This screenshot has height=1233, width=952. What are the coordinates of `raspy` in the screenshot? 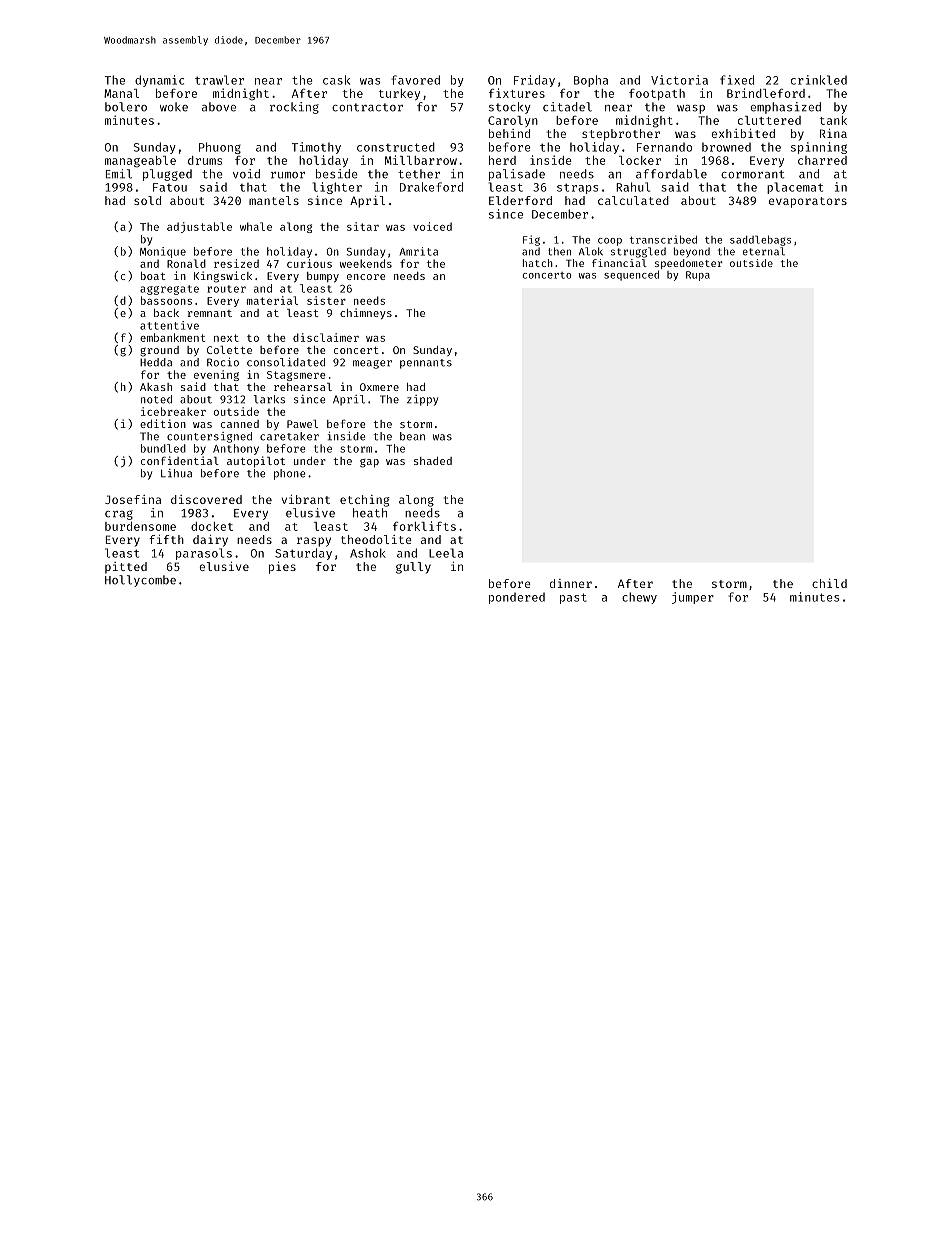 It's located at (314, 542).
